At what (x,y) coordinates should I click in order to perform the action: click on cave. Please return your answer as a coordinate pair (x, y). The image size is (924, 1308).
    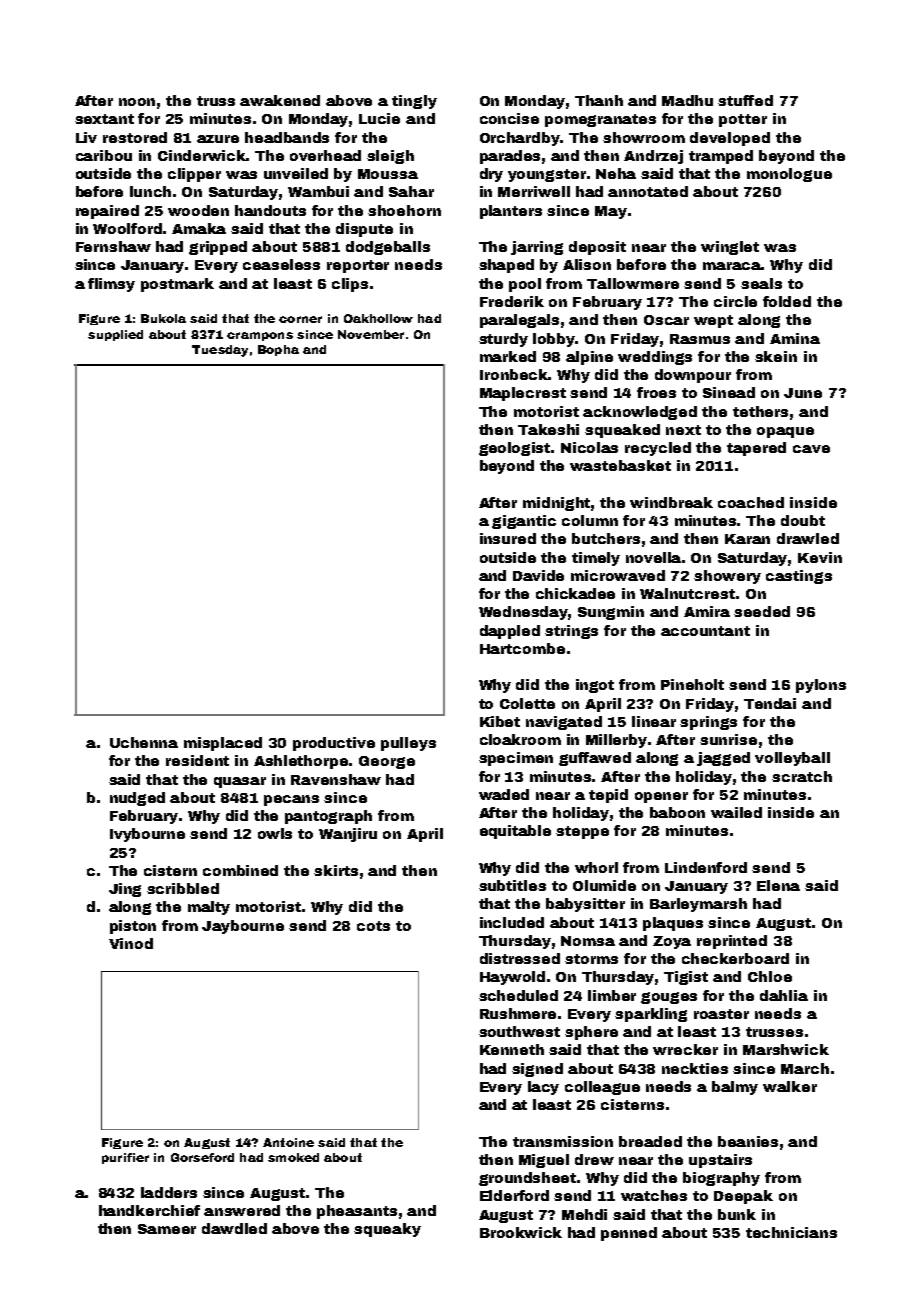
    Looking at the image, I should click on (811, 449).
